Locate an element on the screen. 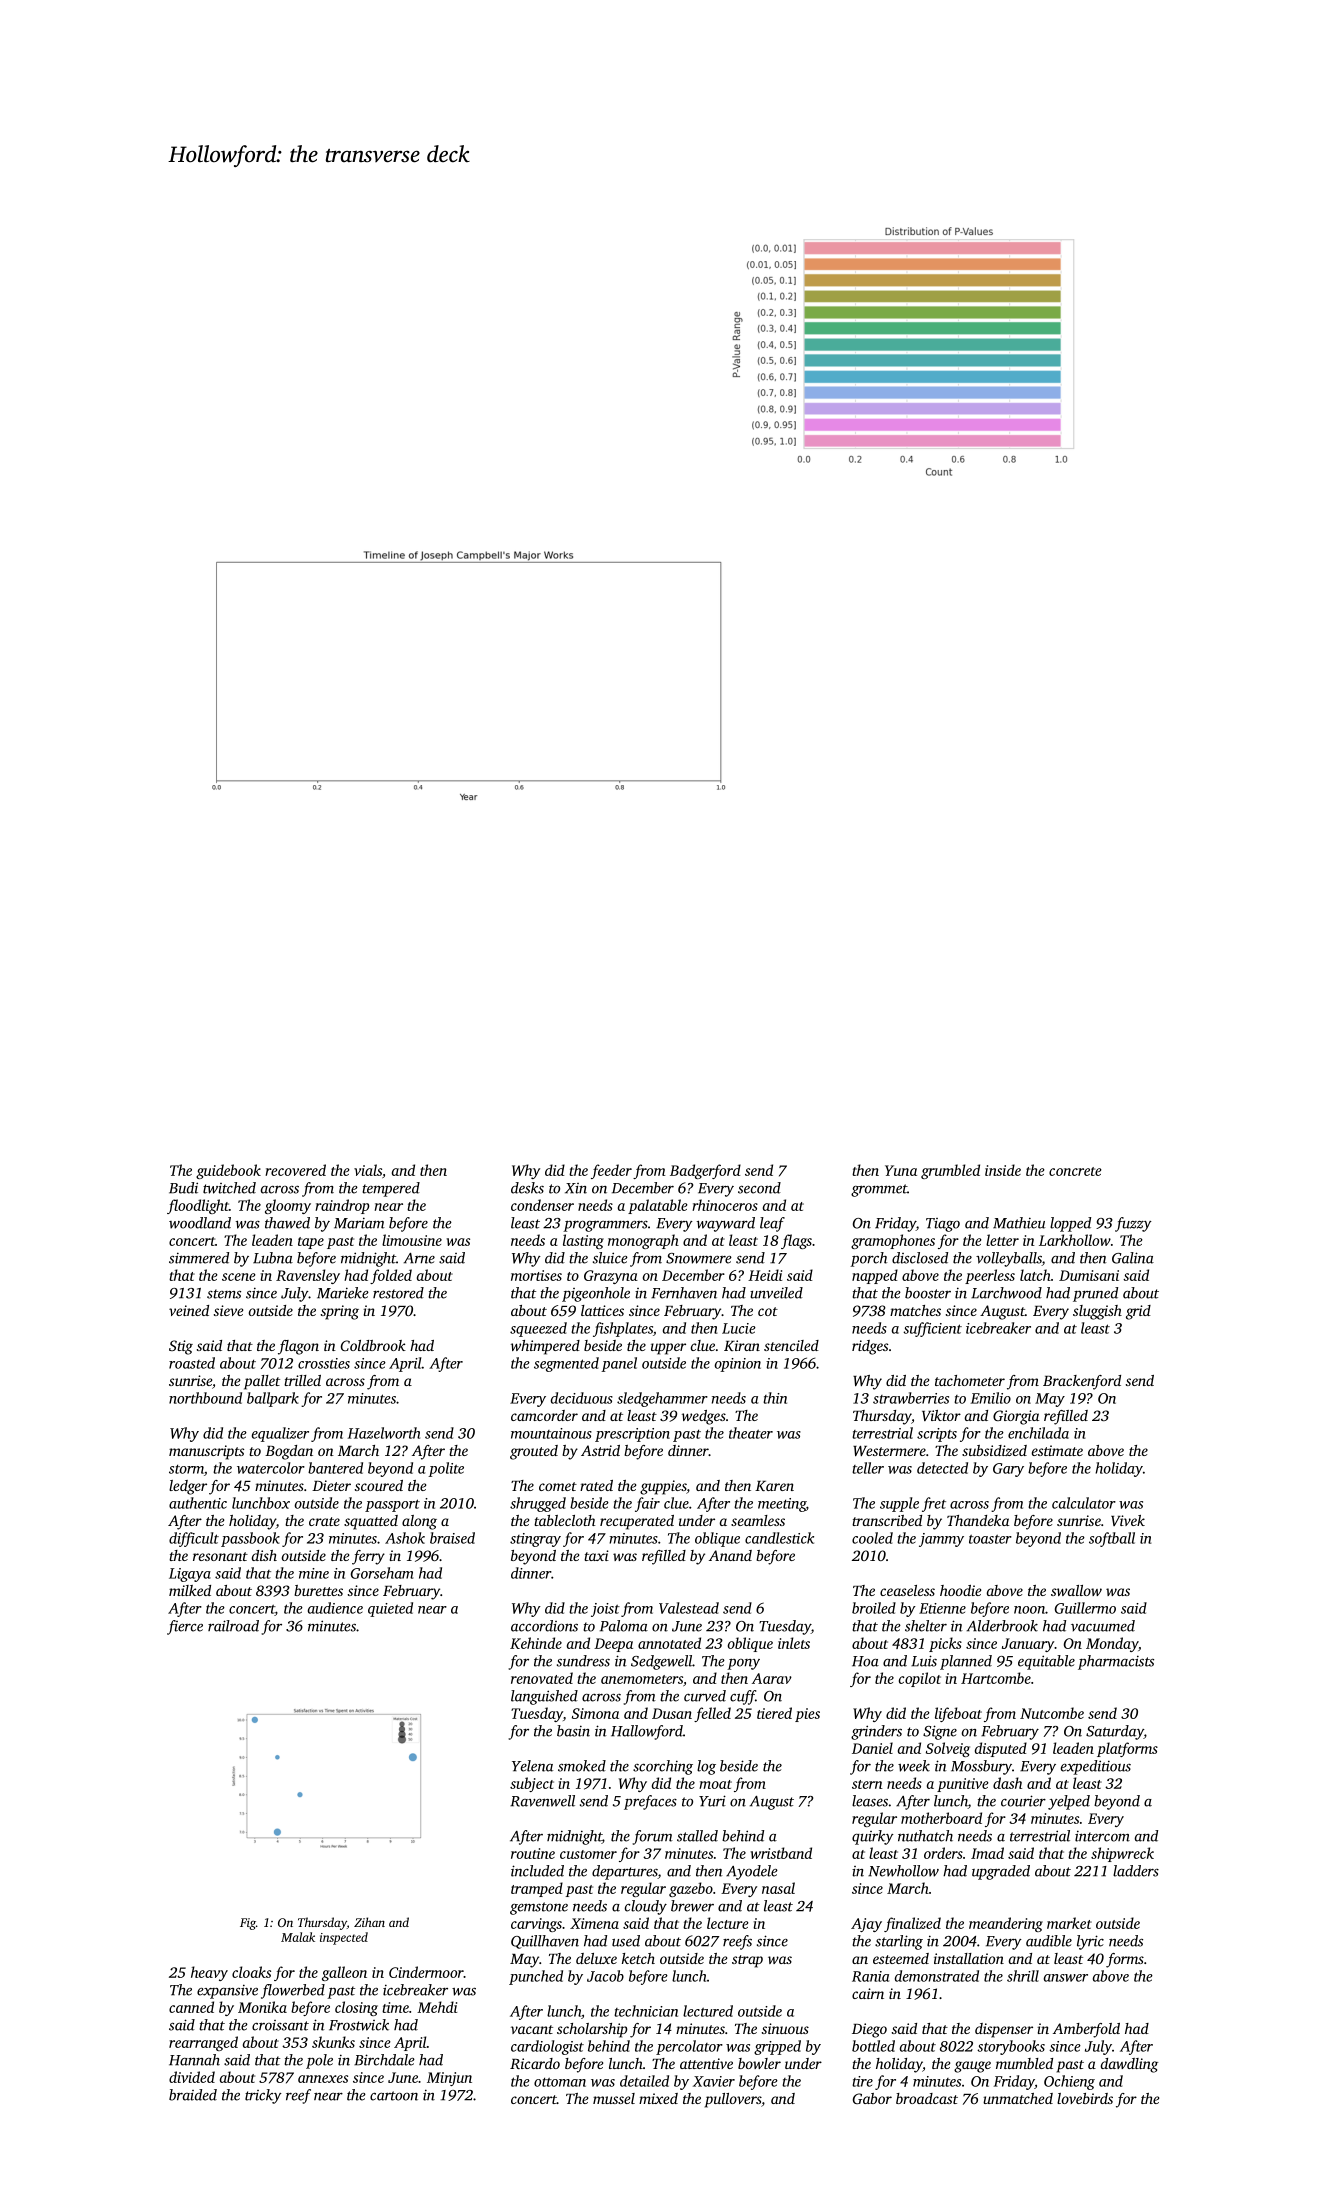 The width and height of the screenshot is (1332, 2193). Zihan is located at coordinates (369, 1922).
